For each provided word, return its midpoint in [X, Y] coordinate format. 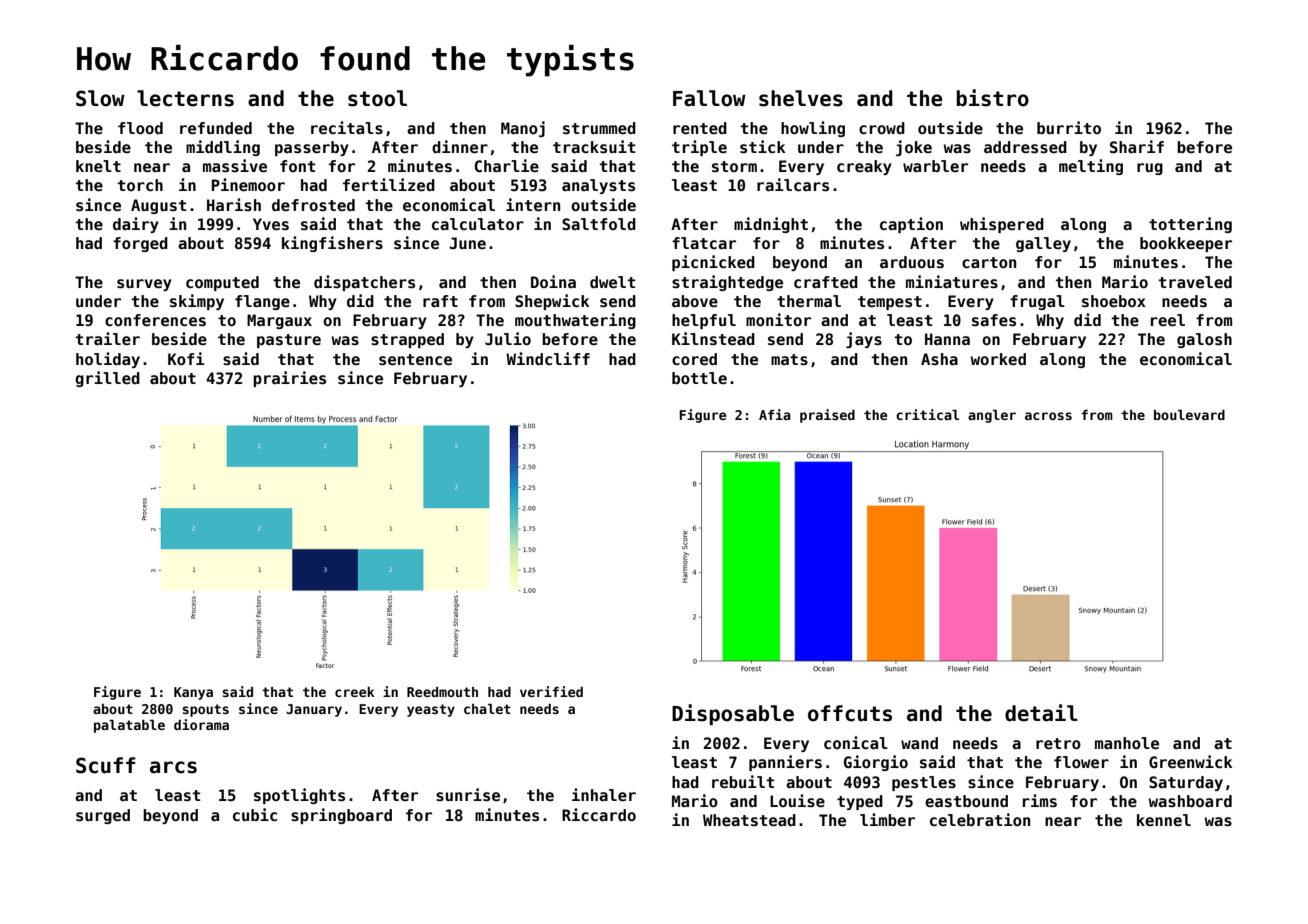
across [1048, 416]
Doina [553, 281]
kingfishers [332, 244]
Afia [775, 414]
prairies [289, 379]
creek [355, 692]
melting [1091, 167]
